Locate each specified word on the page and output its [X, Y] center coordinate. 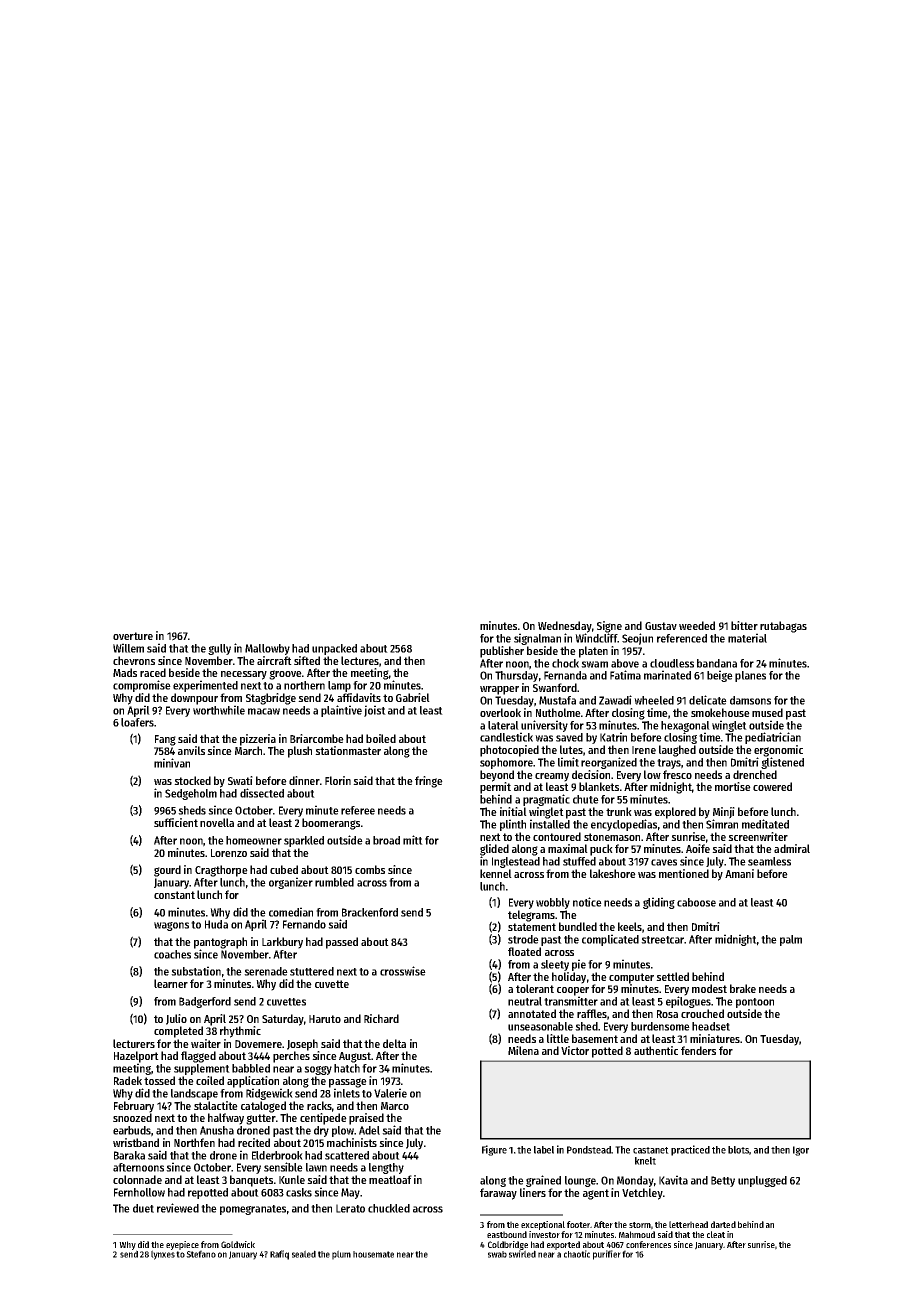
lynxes [163, 1255]
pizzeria [258, 740]
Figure [494, 1150]
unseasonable [540, 1026]
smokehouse [720, 712]
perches [291, 1057]
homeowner [254, 840]
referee [358, 810]
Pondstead [589, 1150]
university [544, 726]
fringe [429, 782]
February [134, 1107]
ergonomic [778, 751]
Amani [739, 873]
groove [285, 675]
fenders [698, 1050]
